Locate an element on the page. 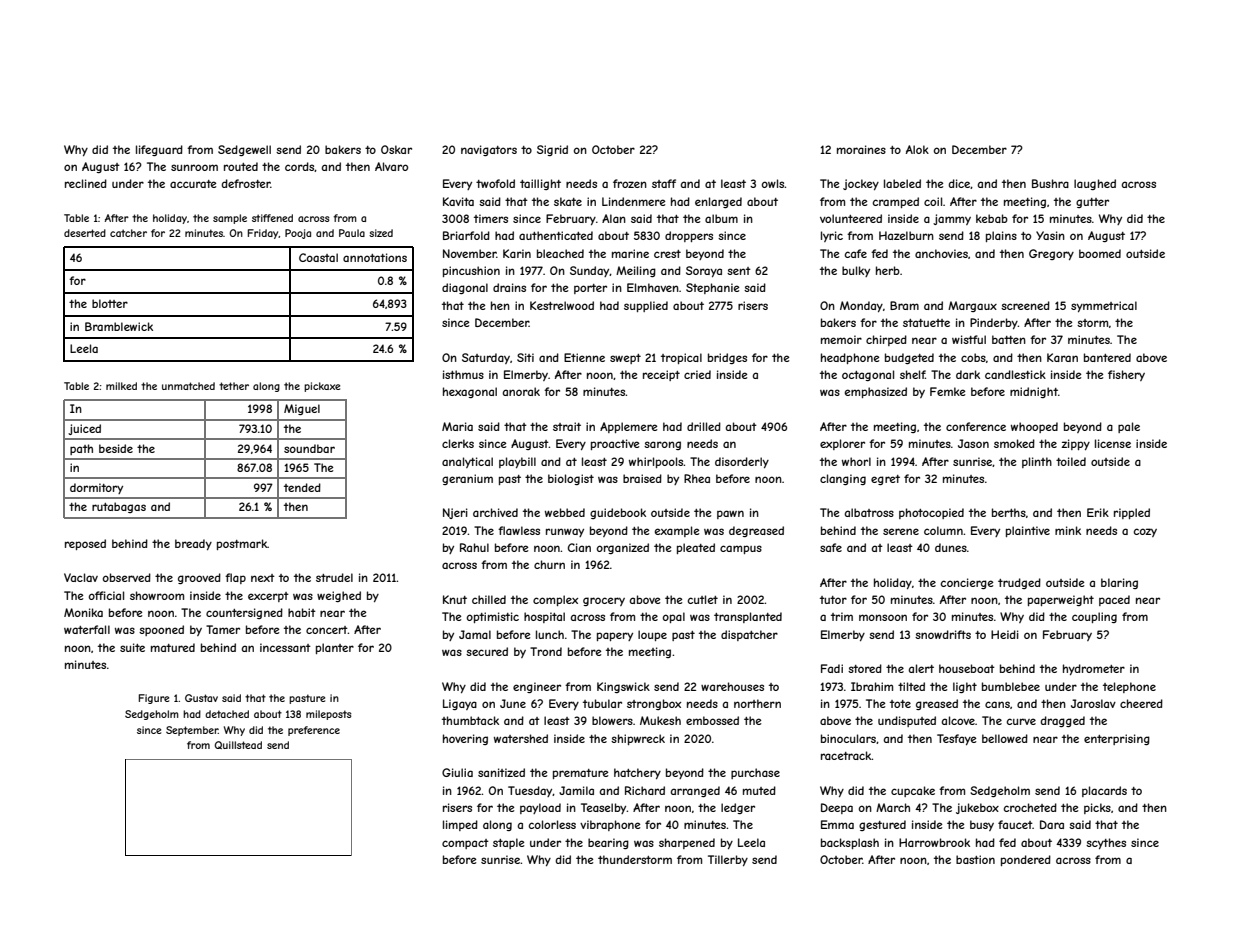  Maria is located at coordinates (457, 426).
